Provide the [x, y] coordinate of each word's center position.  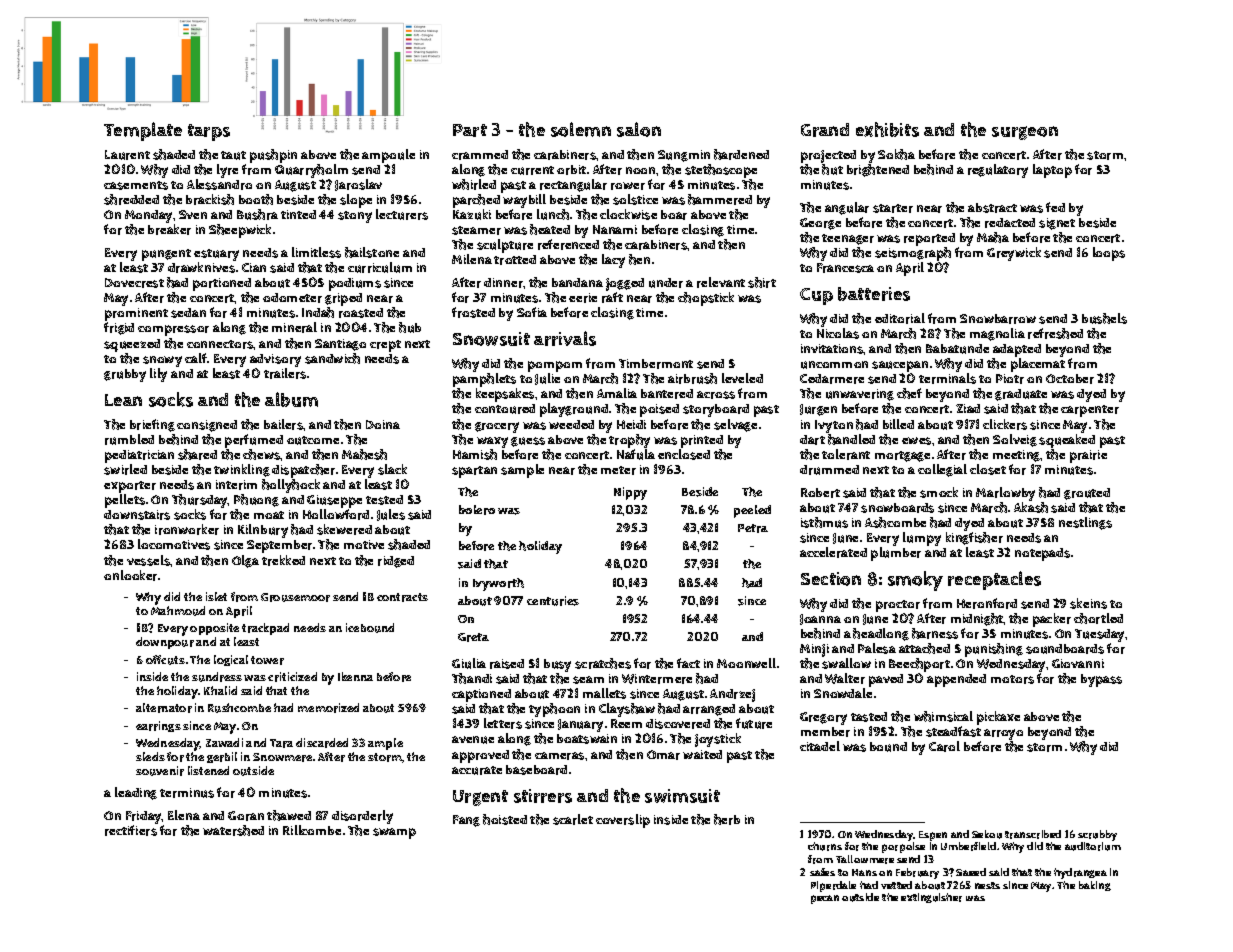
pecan [825, 899]
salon [639, 129]
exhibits [887, 129]
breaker [169, 229]
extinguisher [931, 898]
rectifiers [131, 830]
